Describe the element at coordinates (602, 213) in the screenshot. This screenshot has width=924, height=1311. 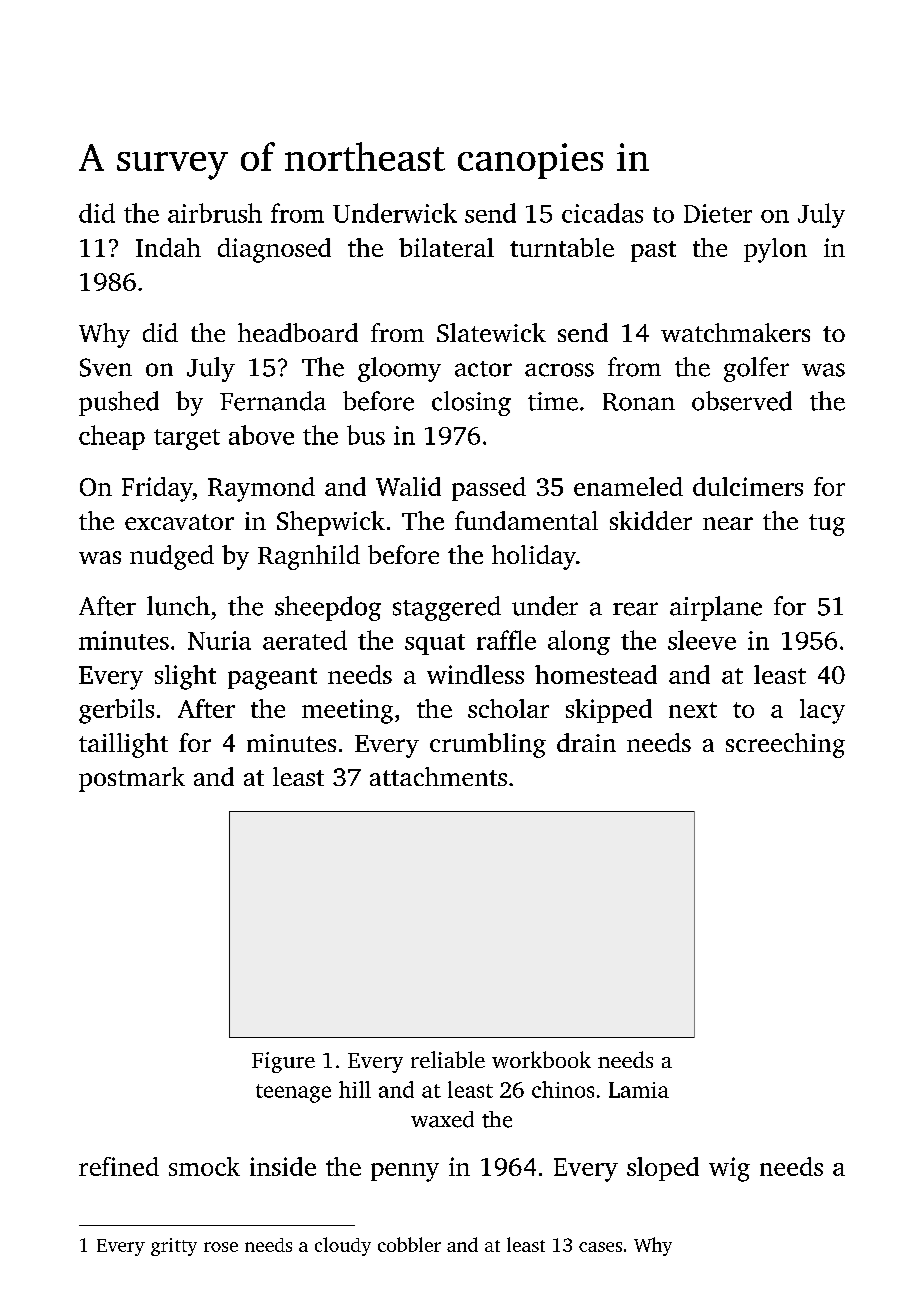
I see `cicadas` at that location.
